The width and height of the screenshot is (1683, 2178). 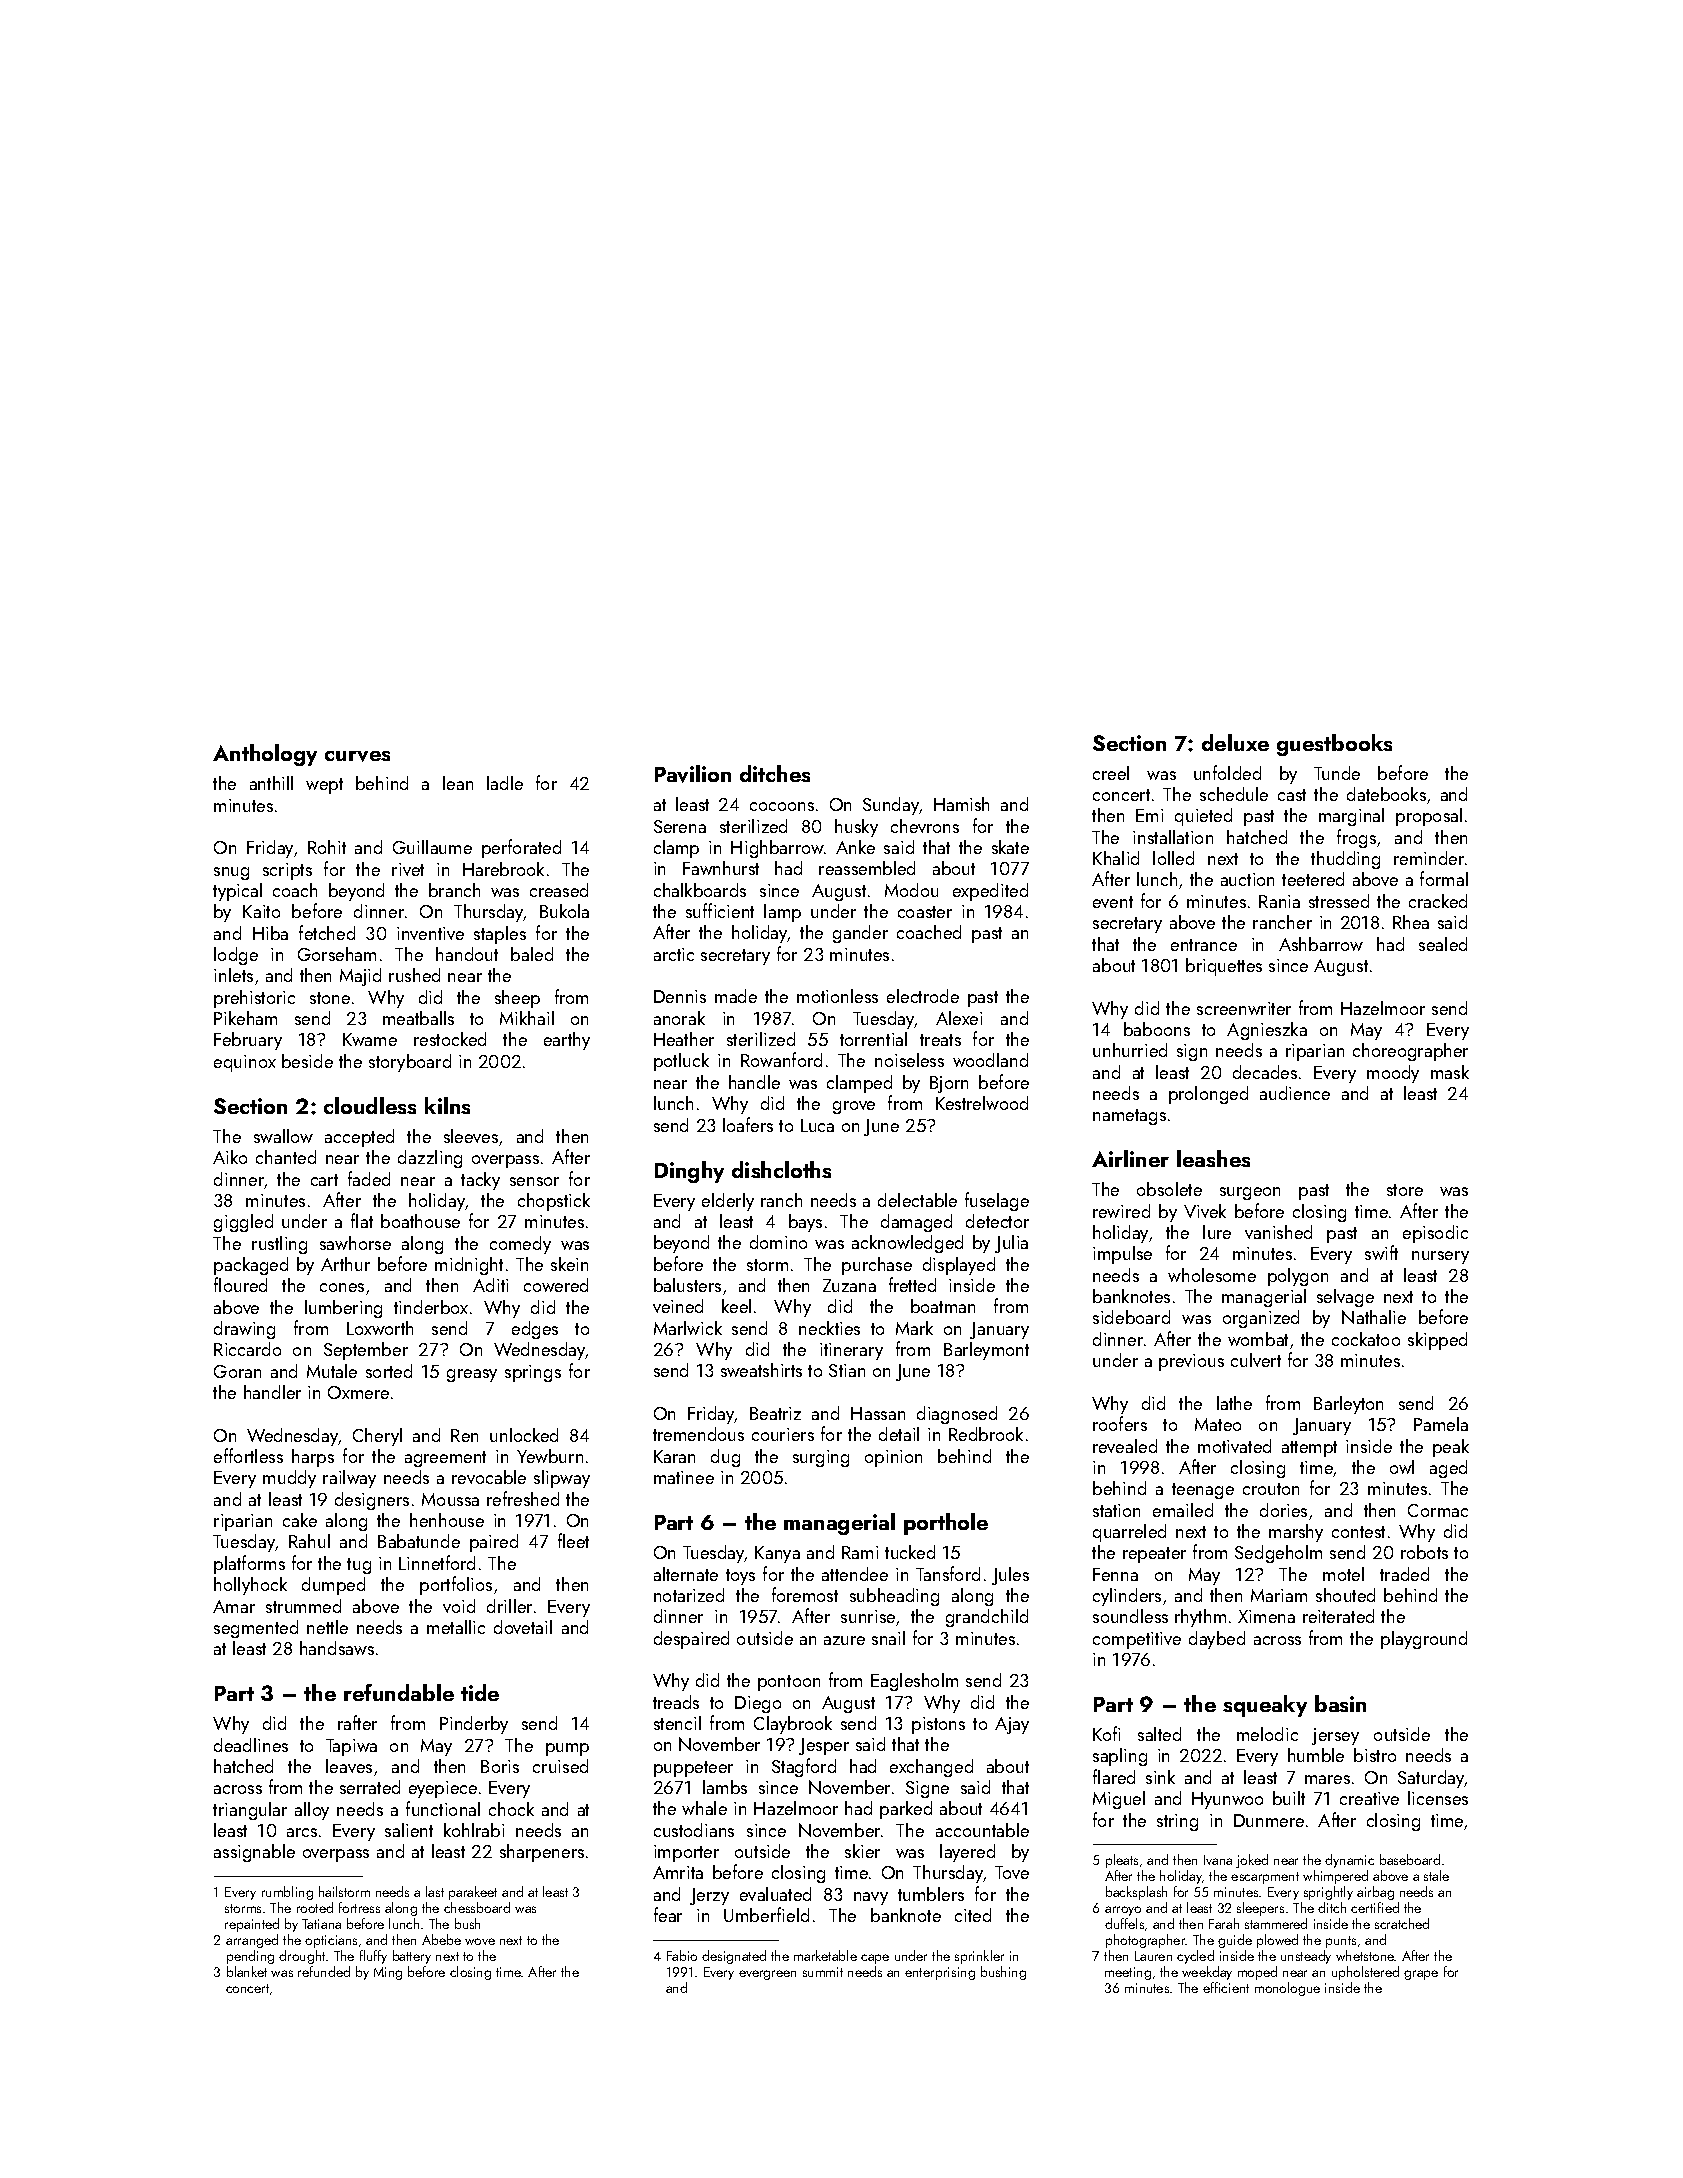 What do you see at coordinates (986, 1351) in the screenshot?
I see `Barleymont` at bounding box center [986, 1351].
